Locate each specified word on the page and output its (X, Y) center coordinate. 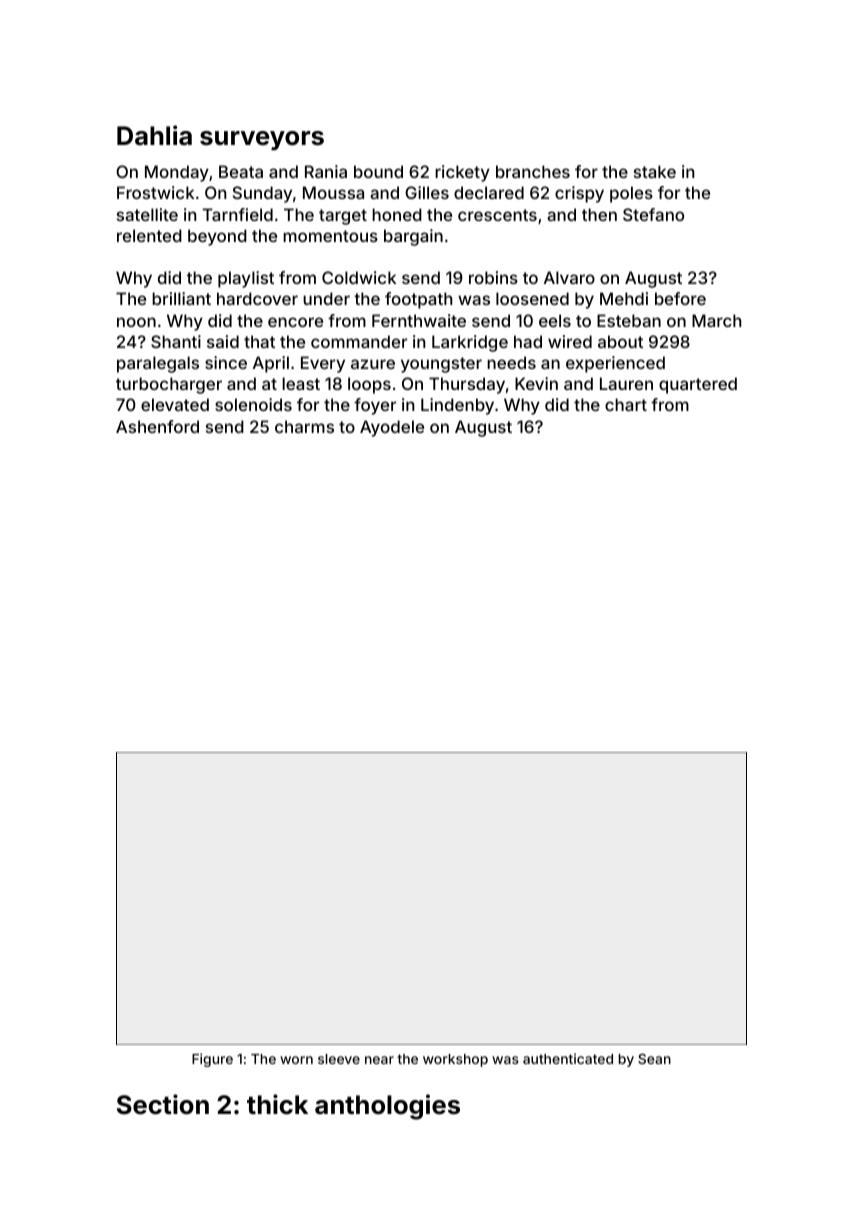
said (223, 341)
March (716, 320)
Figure (212, 1060)
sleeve (339, 1059)
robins (493, 277)
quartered (698, 385)
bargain (413, 237)
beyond (217, 237)
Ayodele (392, 428)
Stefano (653, 214)
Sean (654, 1059)
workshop (455, 1060)
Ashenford (157, 426)
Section (163, 1104)
